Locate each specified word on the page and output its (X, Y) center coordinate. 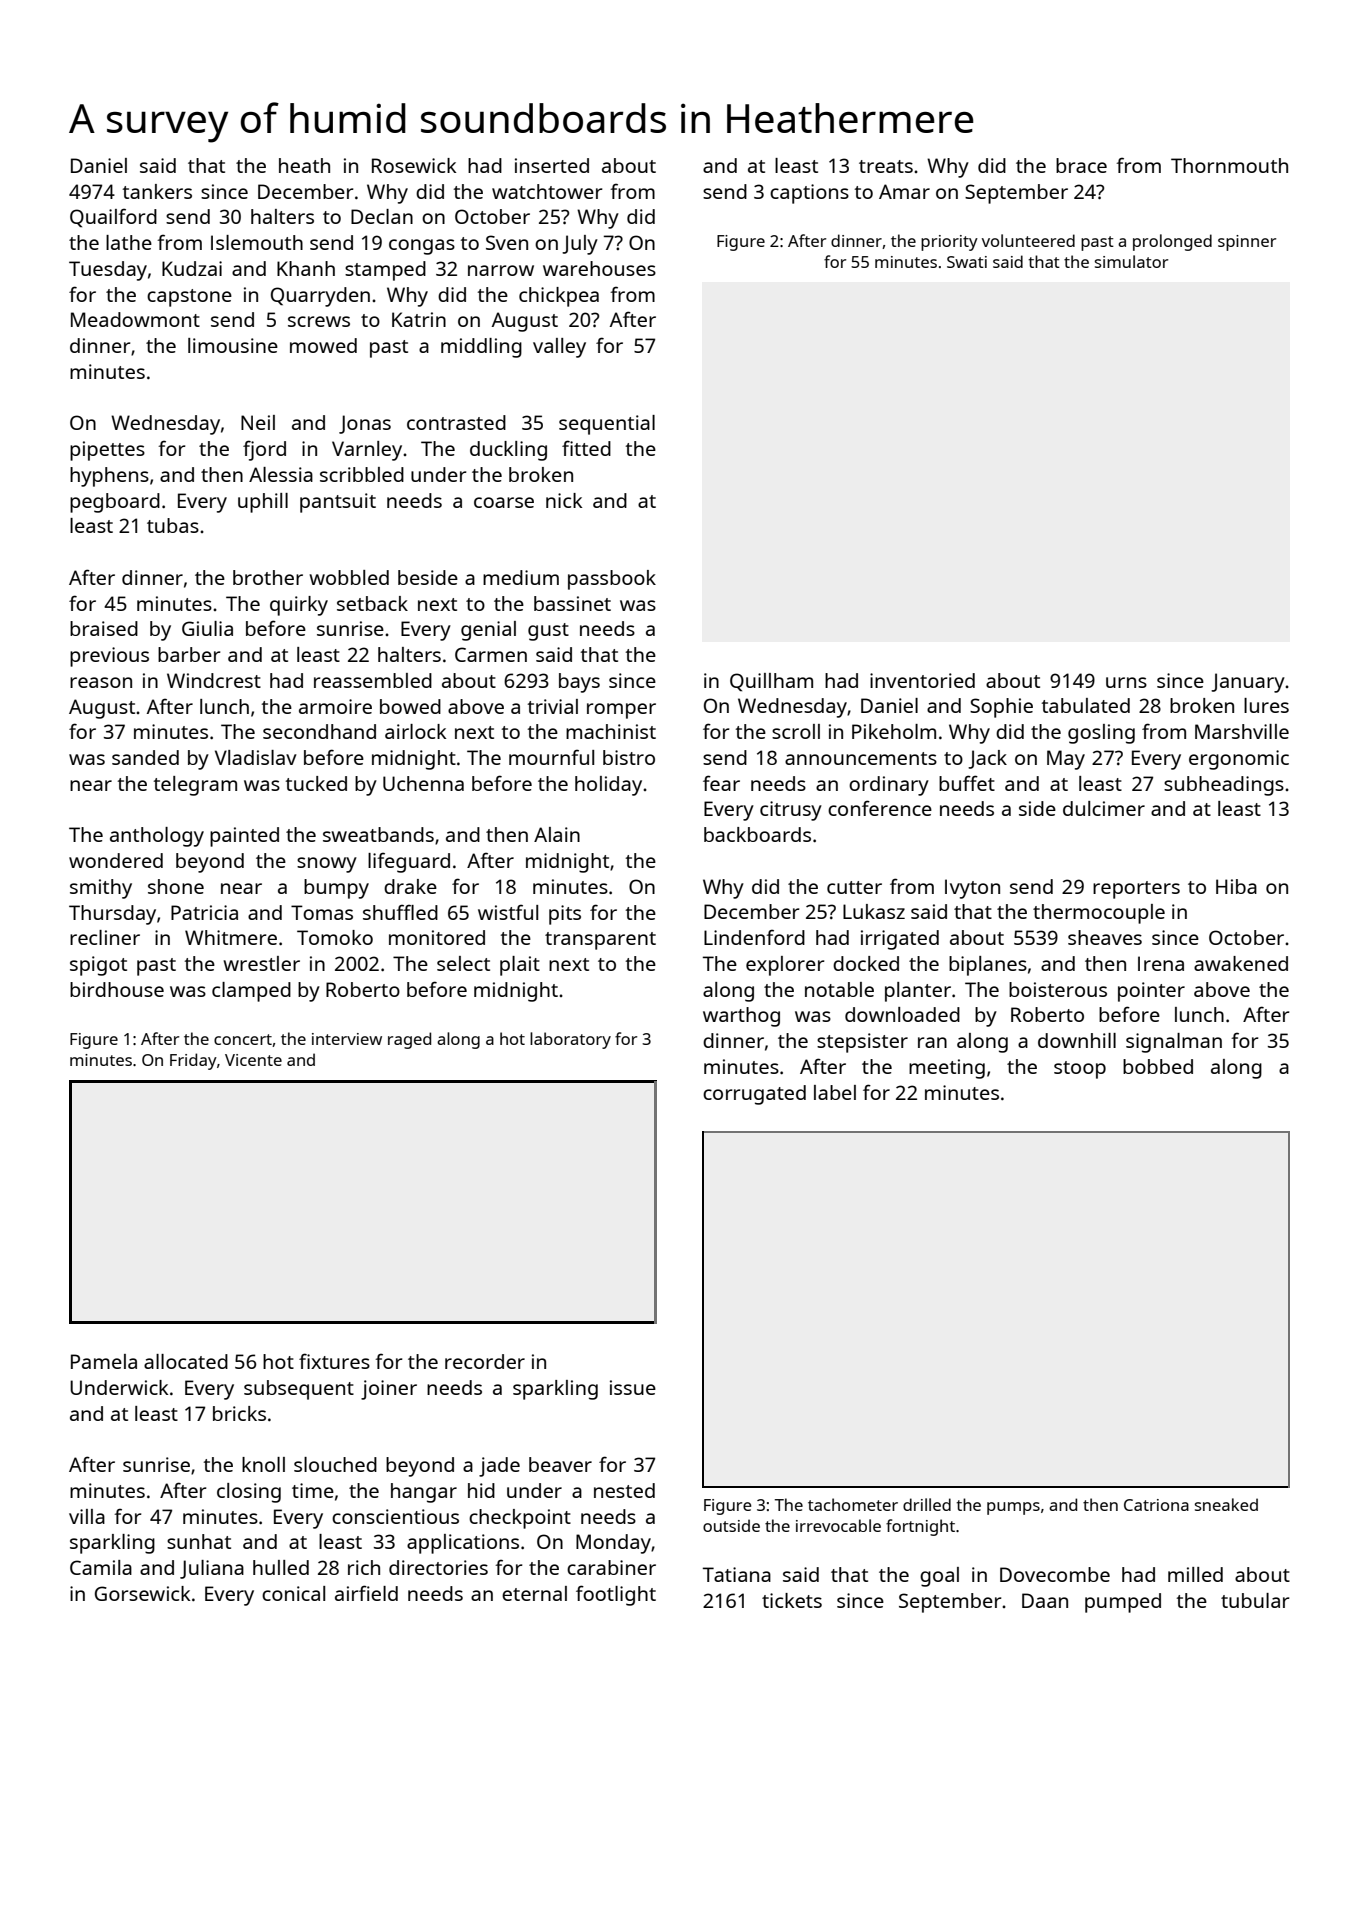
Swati (967, 262)
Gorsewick (142, 1593)
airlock (415, 731)
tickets (792, 1600)
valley (559, 348)
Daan (1045, 1600)
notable (839, 989)
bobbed (1158, 1066)
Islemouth (257, 242)
